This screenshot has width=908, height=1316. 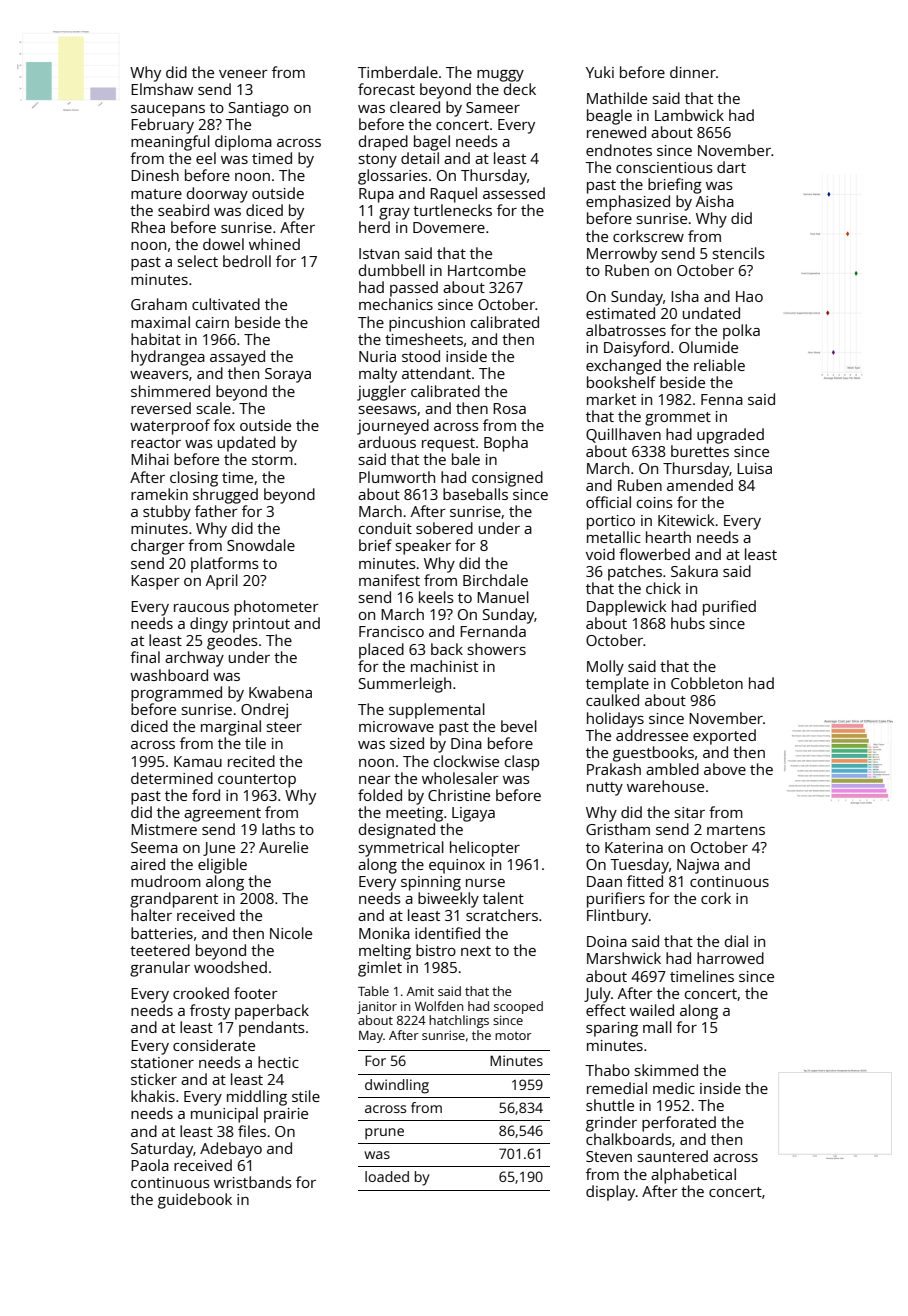 I want to click on Manuel, so click(x=503, y=597).
